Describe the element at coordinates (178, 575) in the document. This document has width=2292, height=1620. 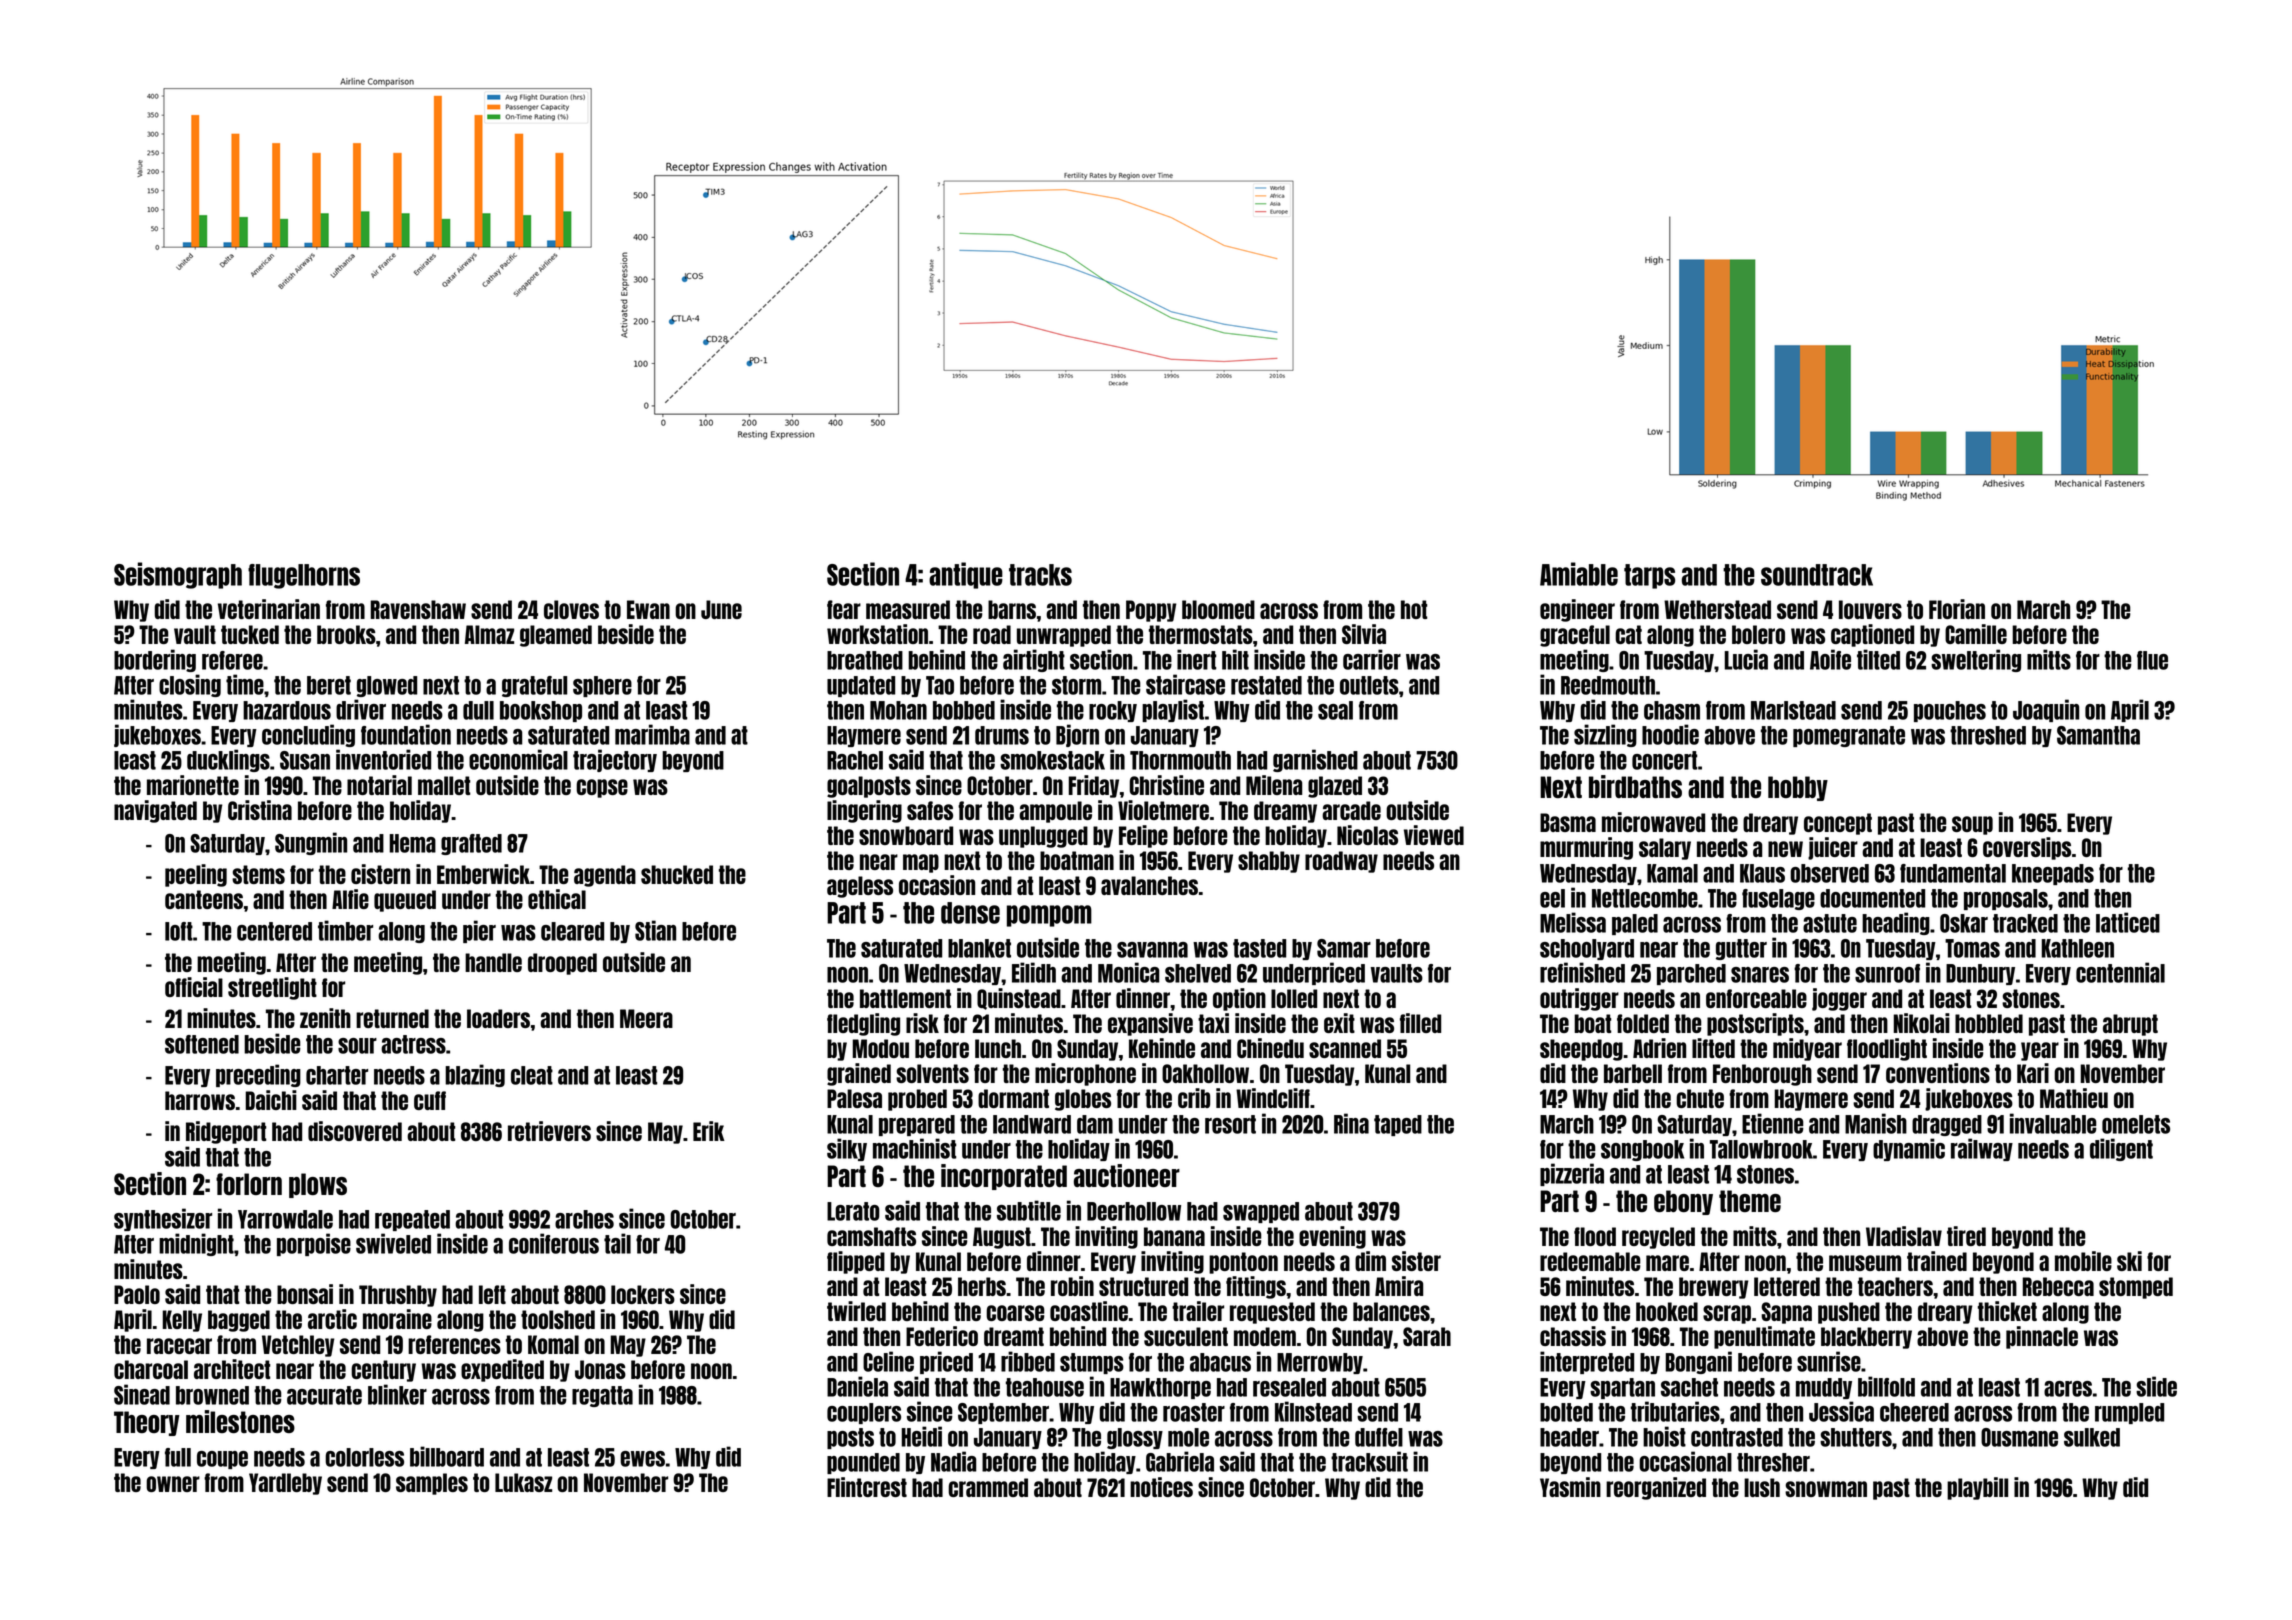
I see `Seismograph` at that location.
